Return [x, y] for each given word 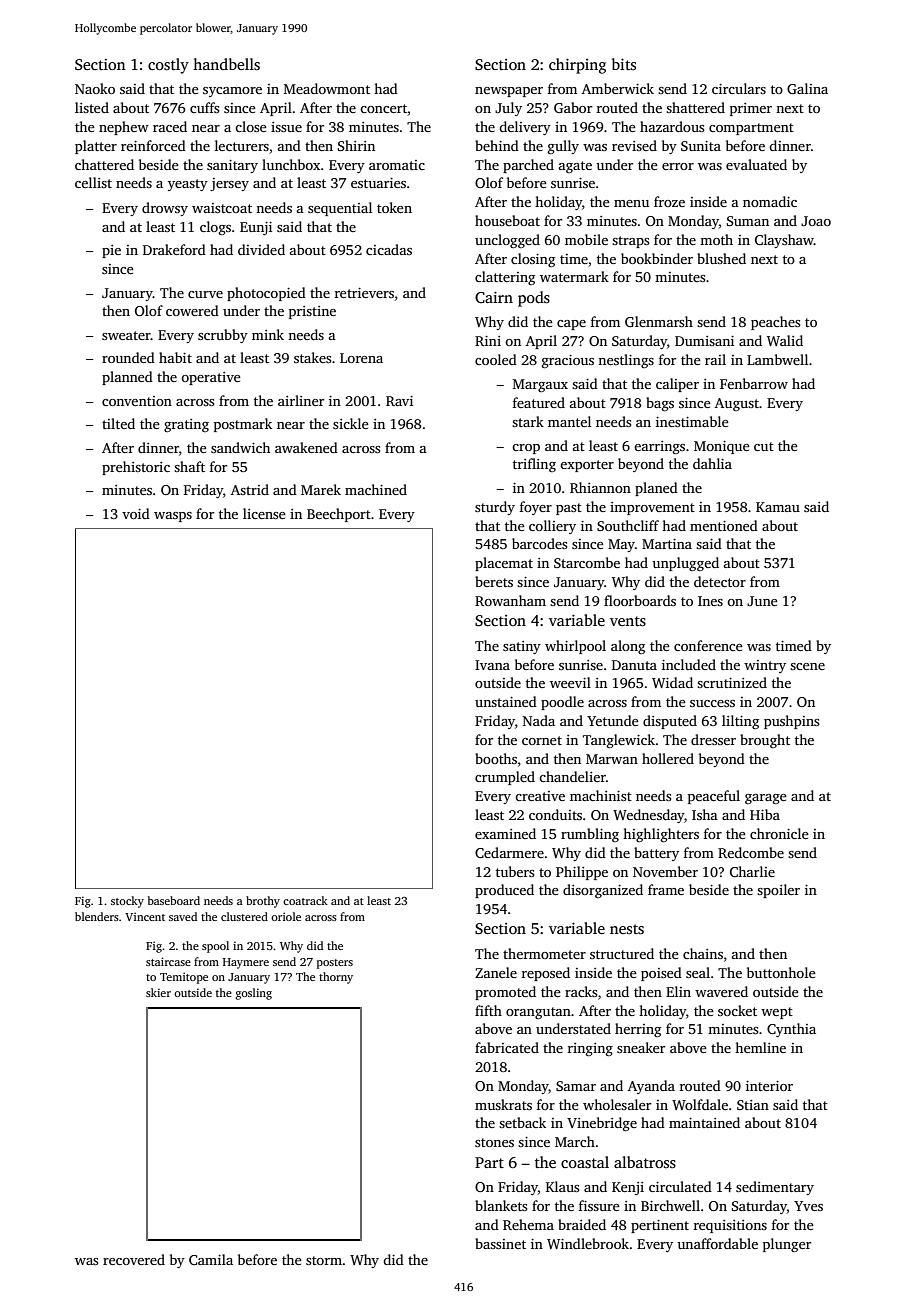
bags [660, 404]
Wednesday [649, 816]
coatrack [305, 900]
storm [324, 1260]
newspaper [509, 92]
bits [624, 64]
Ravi [399, 401]
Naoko [95, 88]
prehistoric [136, 468]
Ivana [492, 665]
